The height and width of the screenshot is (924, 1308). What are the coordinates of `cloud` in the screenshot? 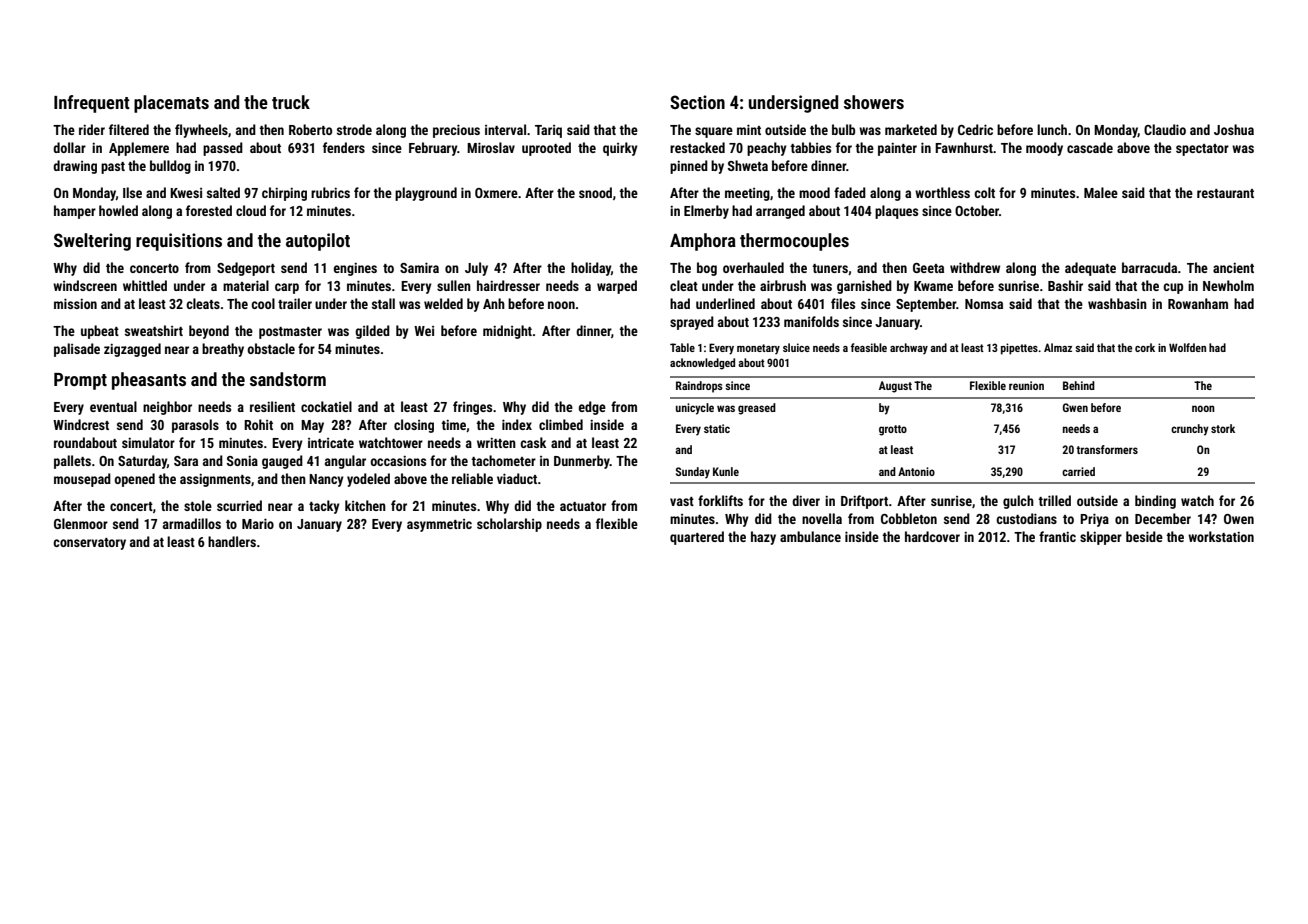 It's located at (251, 210).
